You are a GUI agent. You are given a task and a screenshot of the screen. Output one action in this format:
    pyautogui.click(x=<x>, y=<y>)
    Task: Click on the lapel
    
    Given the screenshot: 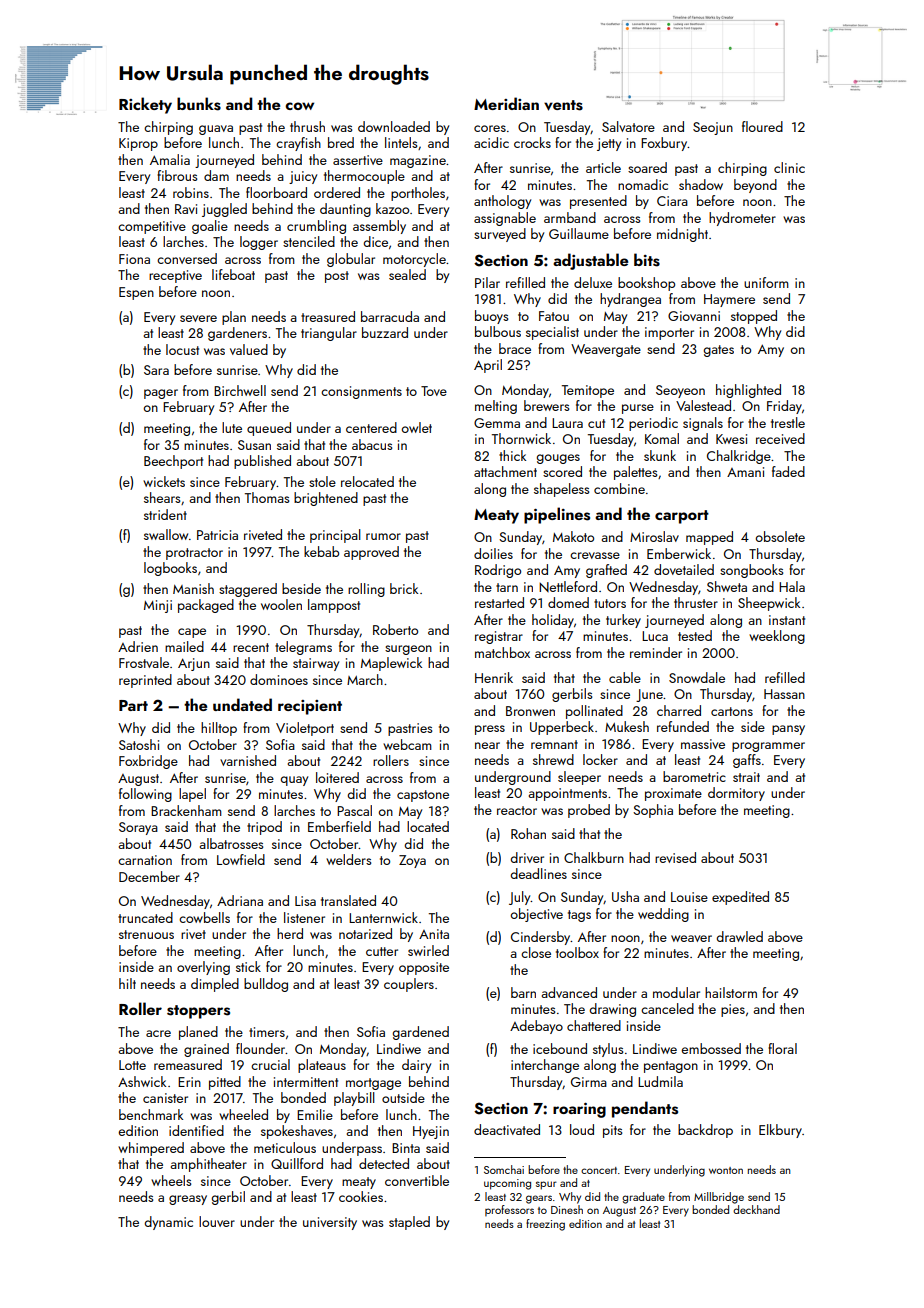 What is the action you would take?
    pyautogui.click(x=192, y=795)
